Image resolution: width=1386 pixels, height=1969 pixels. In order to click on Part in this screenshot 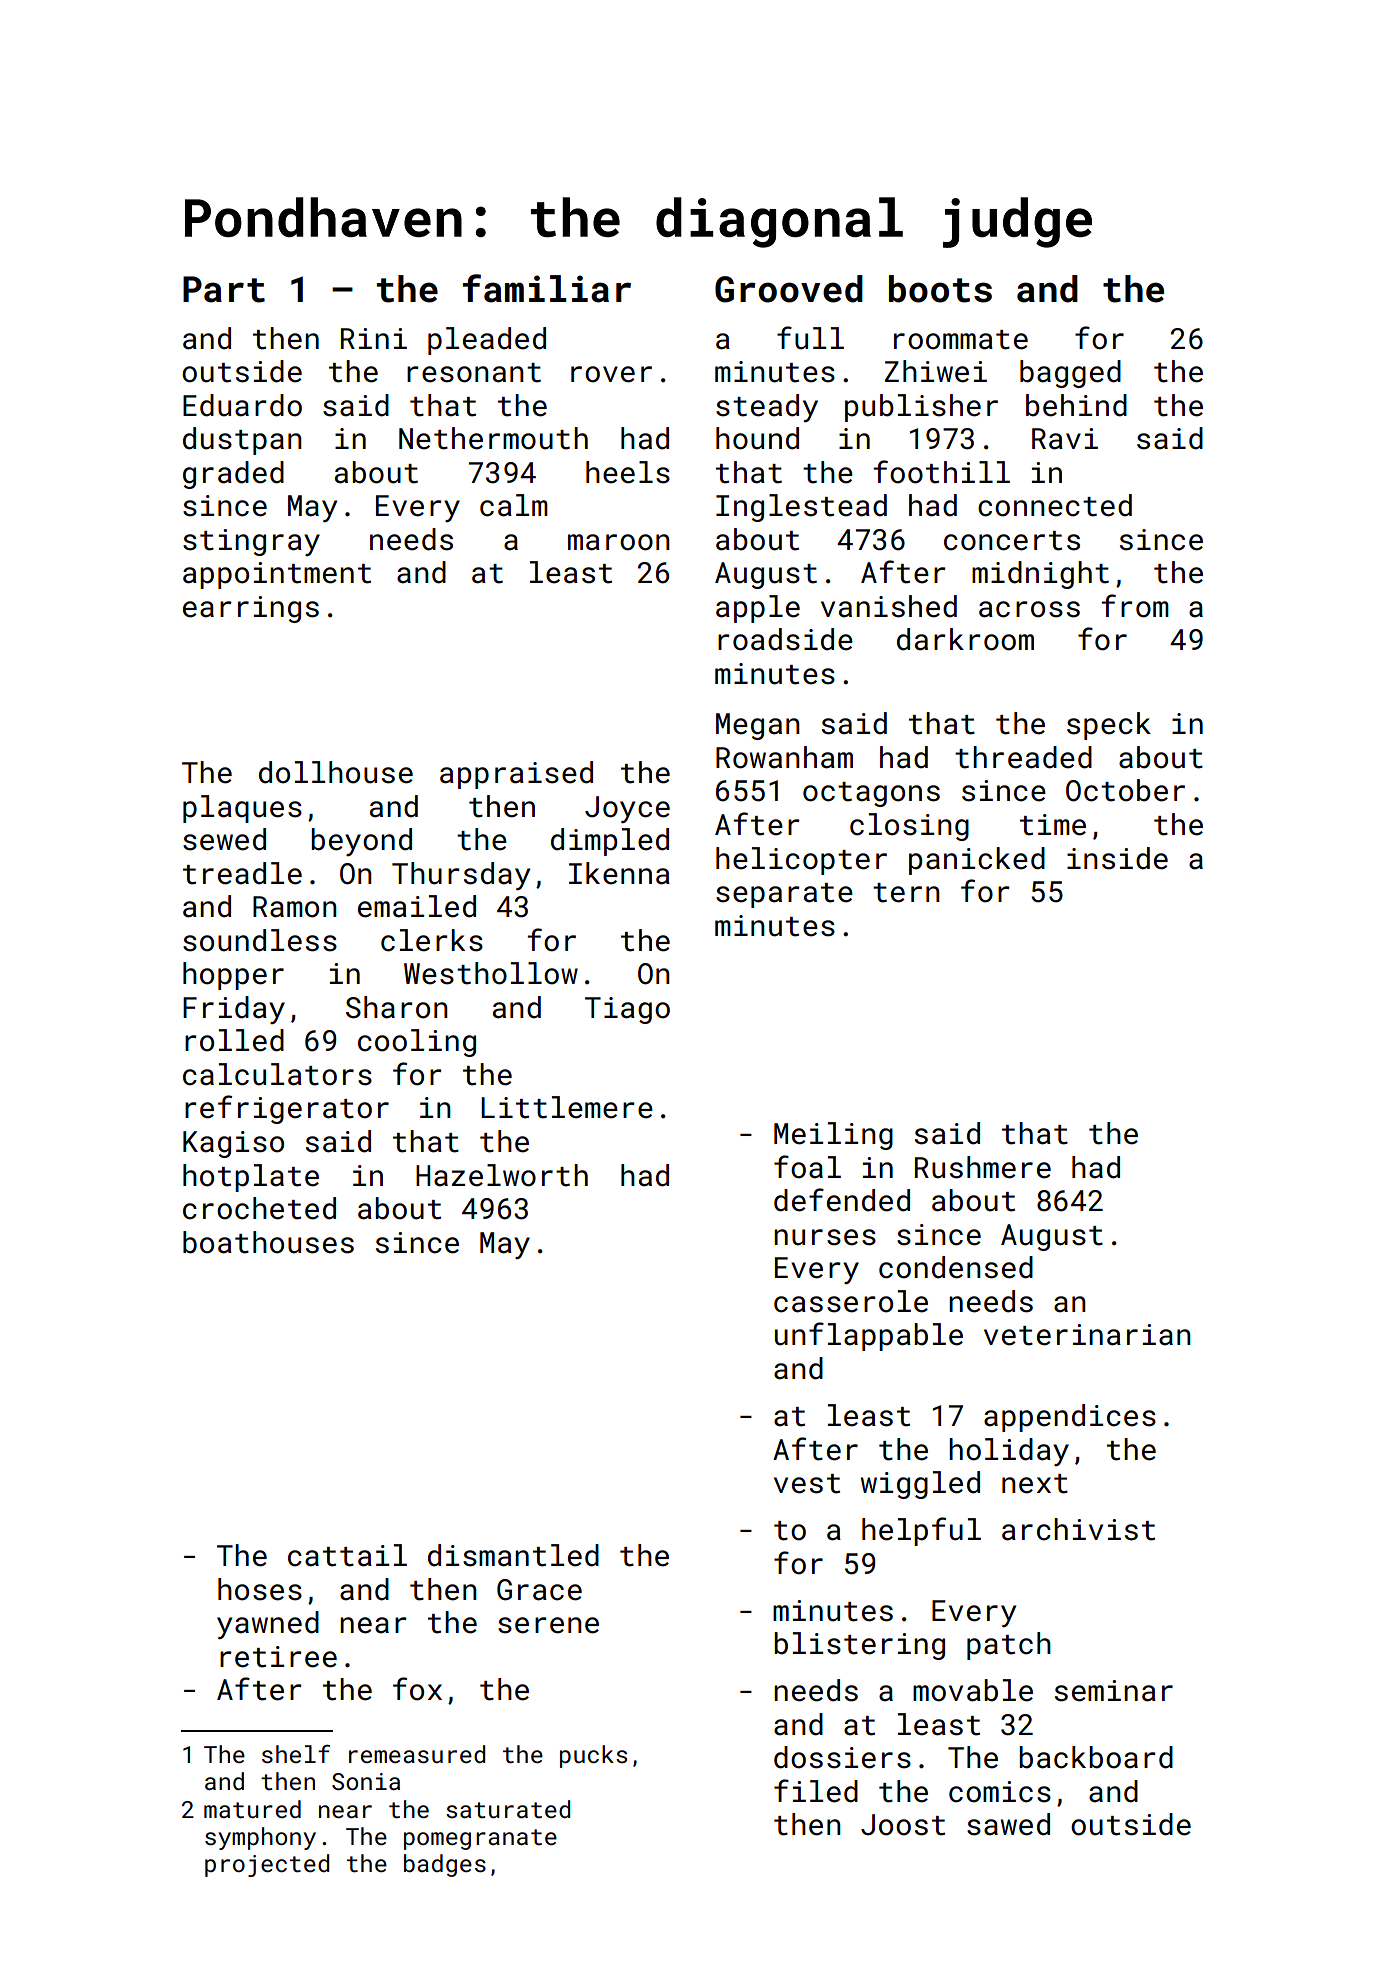, I will do `click(224, 289)`.
